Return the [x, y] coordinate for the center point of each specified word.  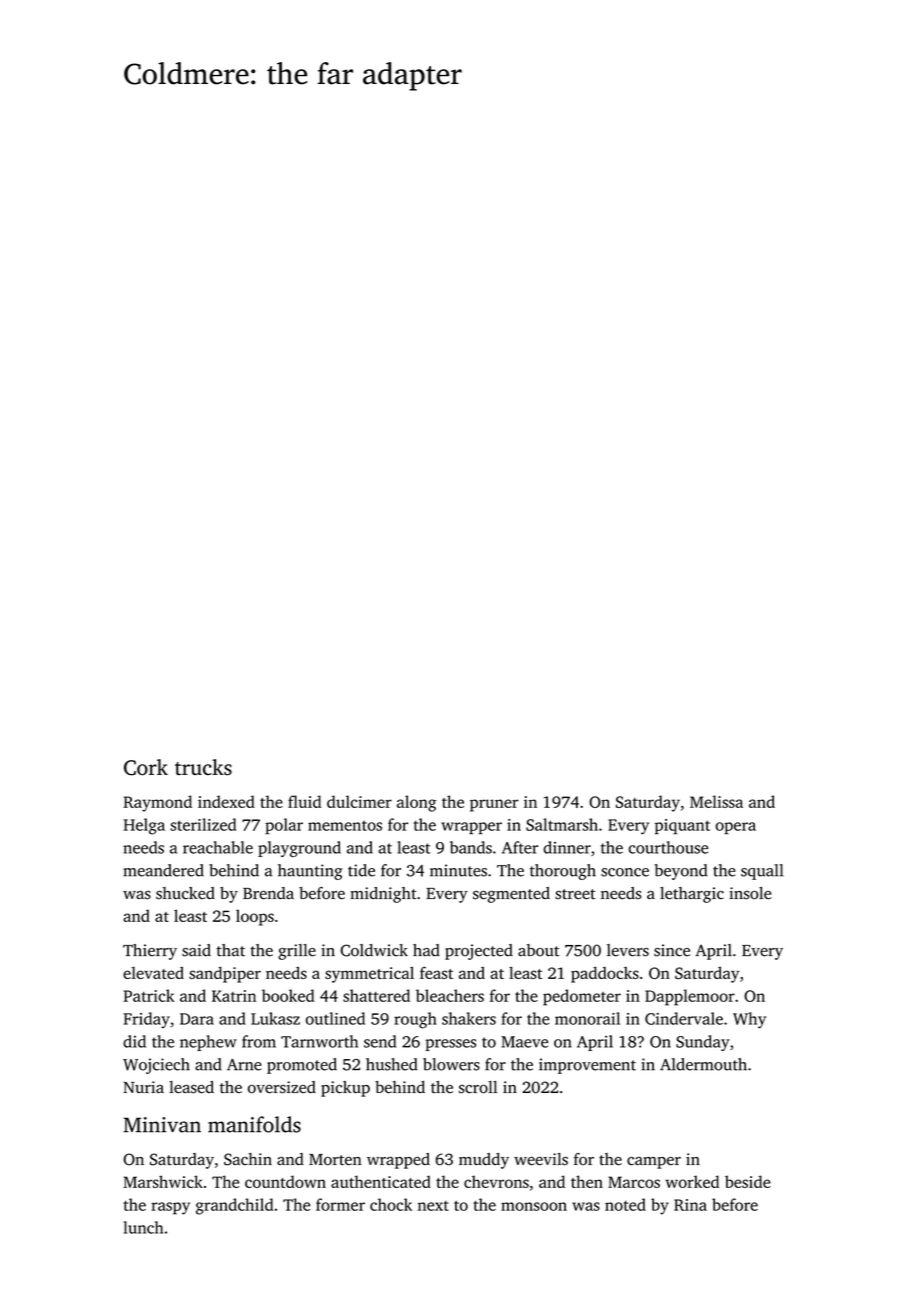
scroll [478, 1087]
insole [750, 893]
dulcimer [359, 801]
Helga [144, 826]
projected [479, 952]
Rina [690, 1205]
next [433, 1206]
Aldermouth [703, 1064]
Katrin [234, 996]
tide [361, 870]
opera [736, 828]
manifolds [254, 1124]
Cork [146, 767]
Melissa [716, 801]
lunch [143, 1227]
